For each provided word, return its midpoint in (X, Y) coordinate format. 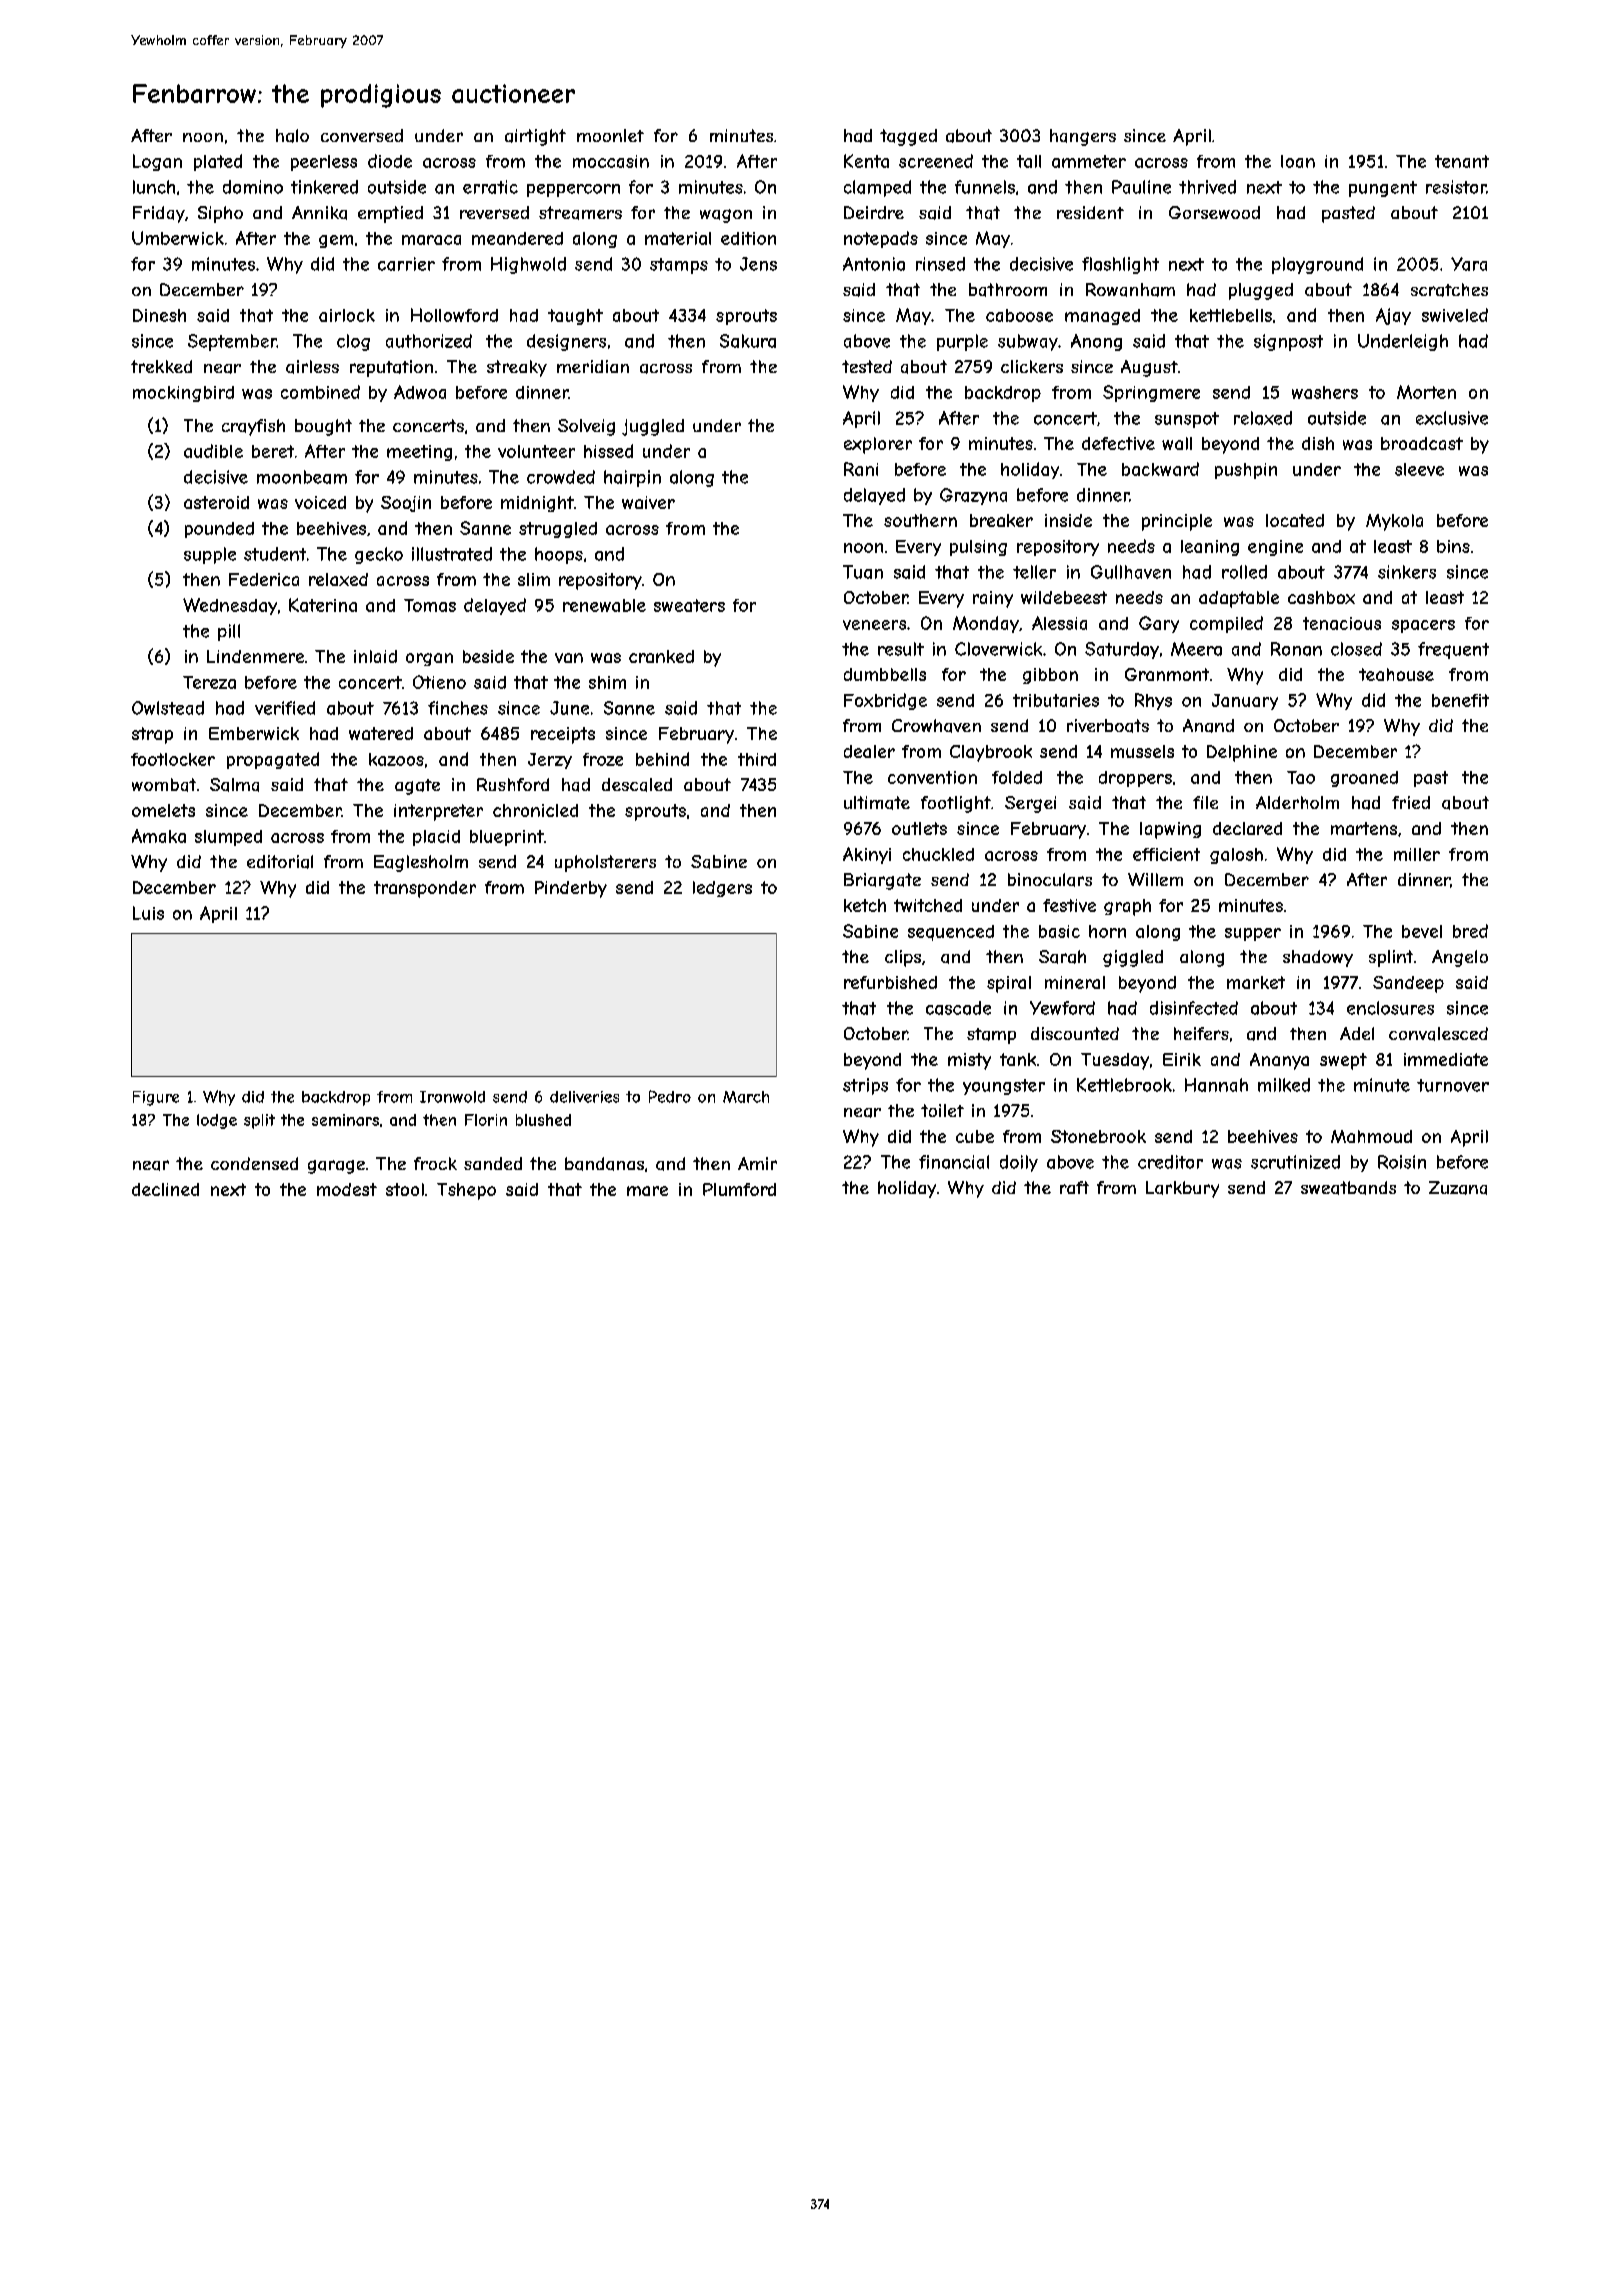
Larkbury (1182, 1189)
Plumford (739, 1189)
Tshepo (466, 1191)
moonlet (610, 135)
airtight (535, 137)
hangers (1083, 137)
